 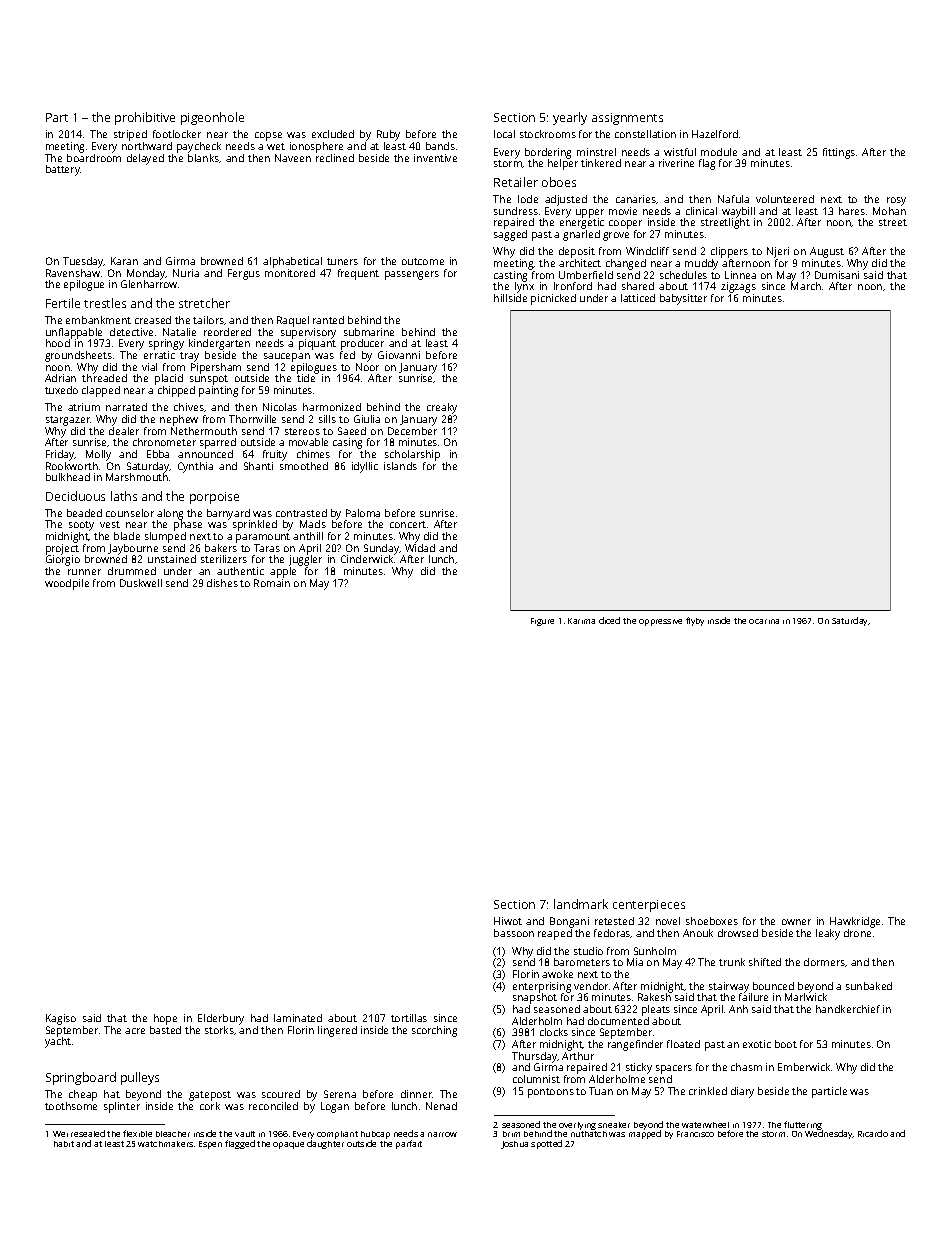 I want to click on oppressive, so click(x=660, y=622).
